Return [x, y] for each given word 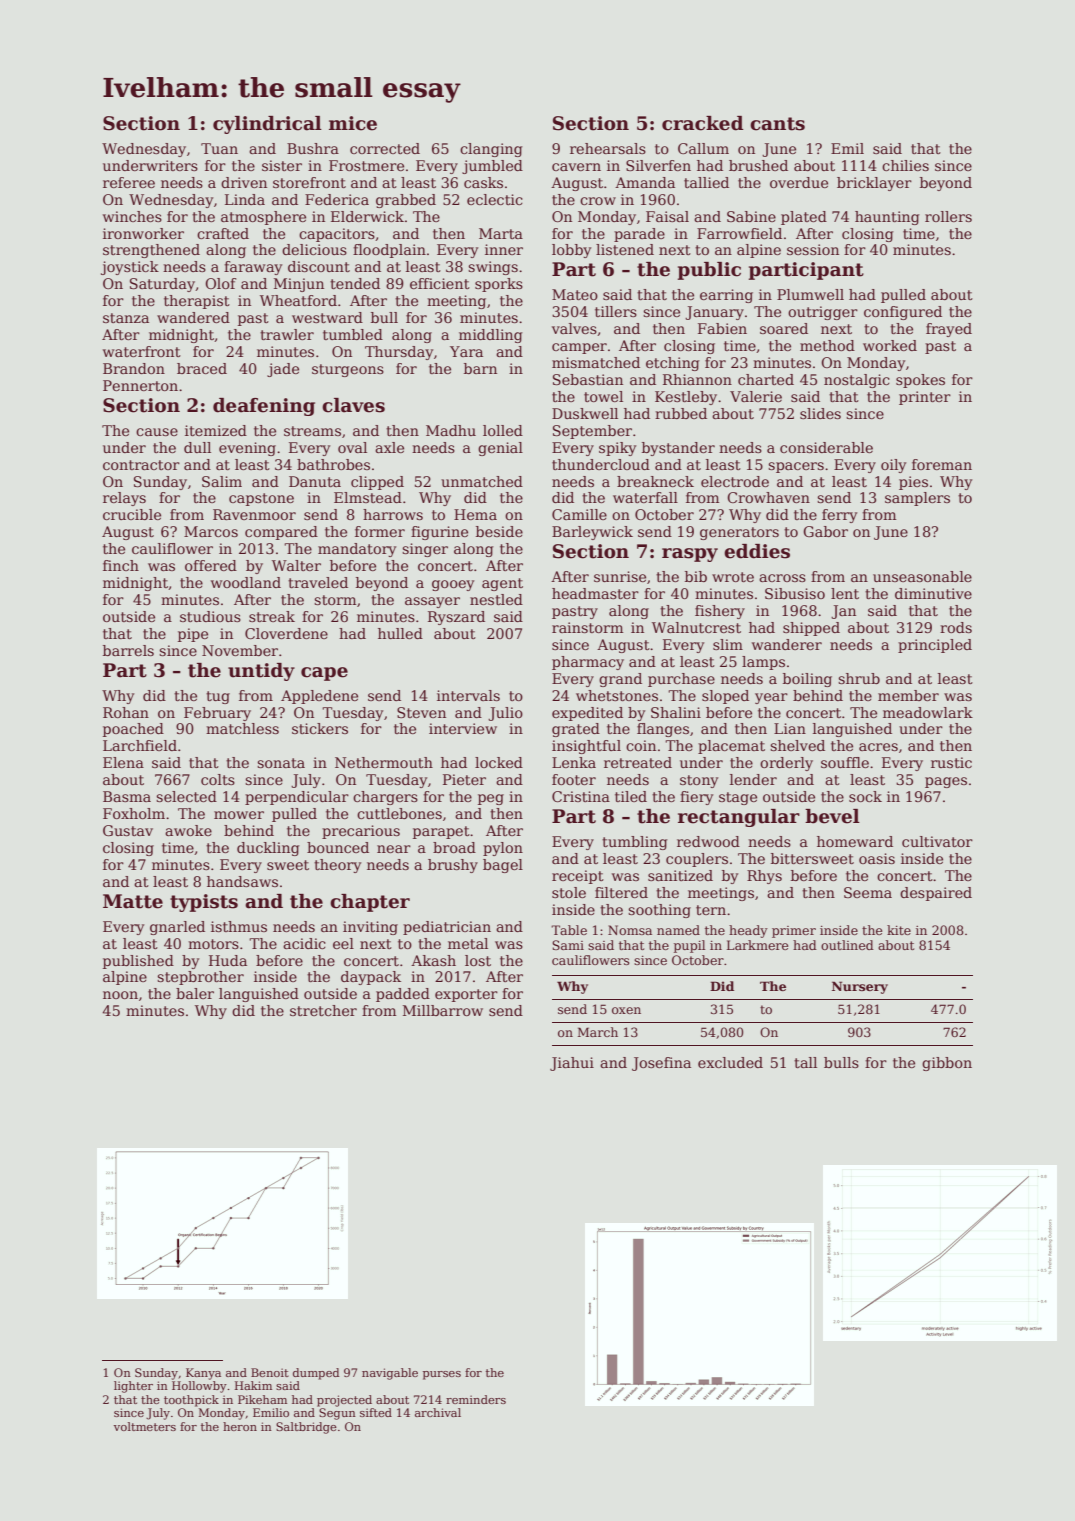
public [709, 271]
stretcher [323, 1010]
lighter [133, 1387]
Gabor [825, 531]
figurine [439, 533]
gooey [453, 585]
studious [210, 616]
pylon [503, 849]
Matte [133, 901]
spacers [796, 467]
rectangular [739, 818]
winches [132, 216]
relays [124, 499]
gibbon [947, 1064]
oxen [626, 1010]
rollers [948, 216]
